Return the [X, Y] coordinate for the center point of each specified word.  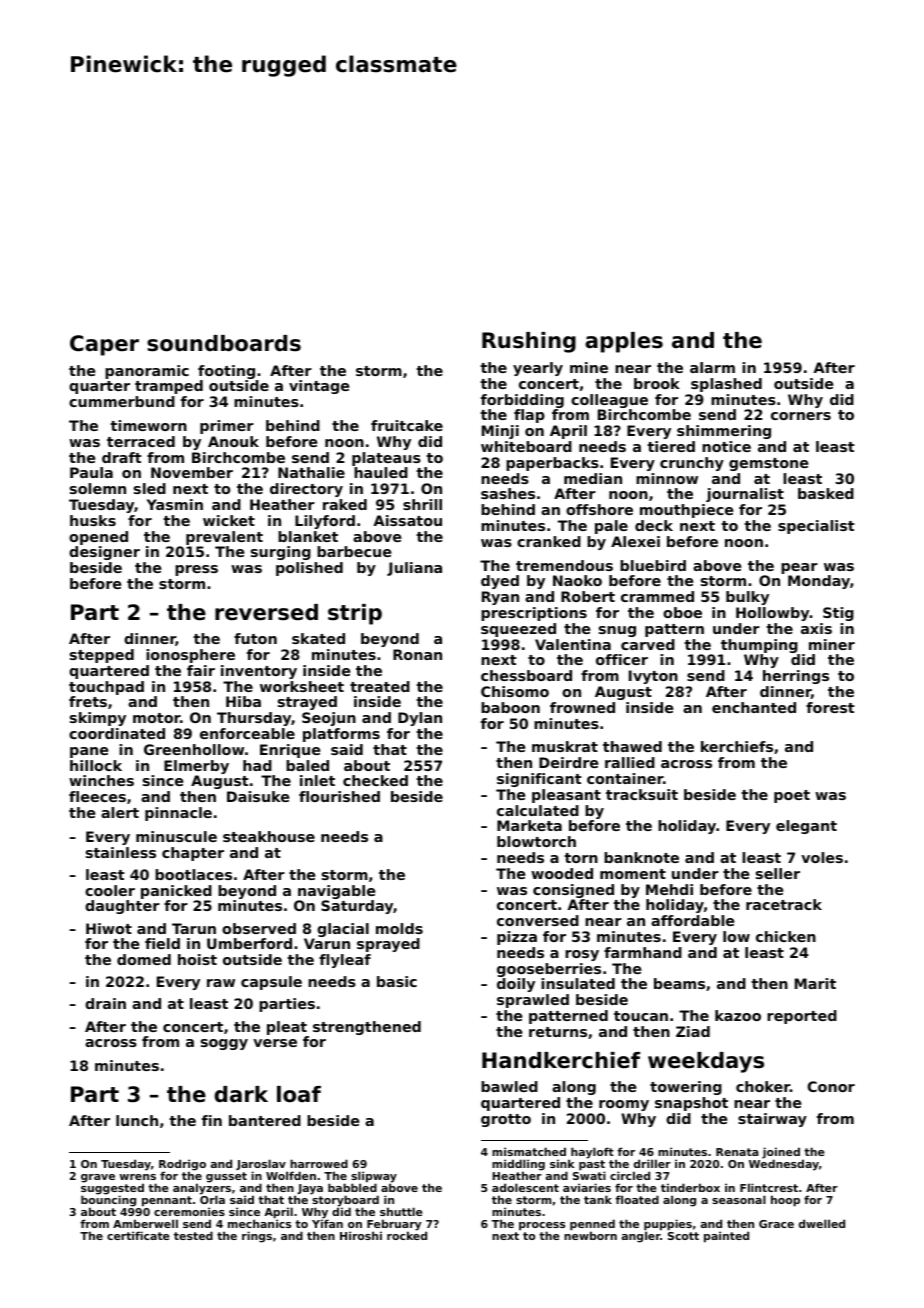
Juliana [414, 569]
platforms [341, 735]
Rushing [529, 342]
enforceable [247, 733]
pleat [287, 1028]
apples [624, 342]
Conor [831, 1086]
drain [105, 1003]
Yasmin [175, 504]
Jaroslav [261, 1164]
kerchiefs [737, 746]
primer [227, 427]
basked [826, 493]
